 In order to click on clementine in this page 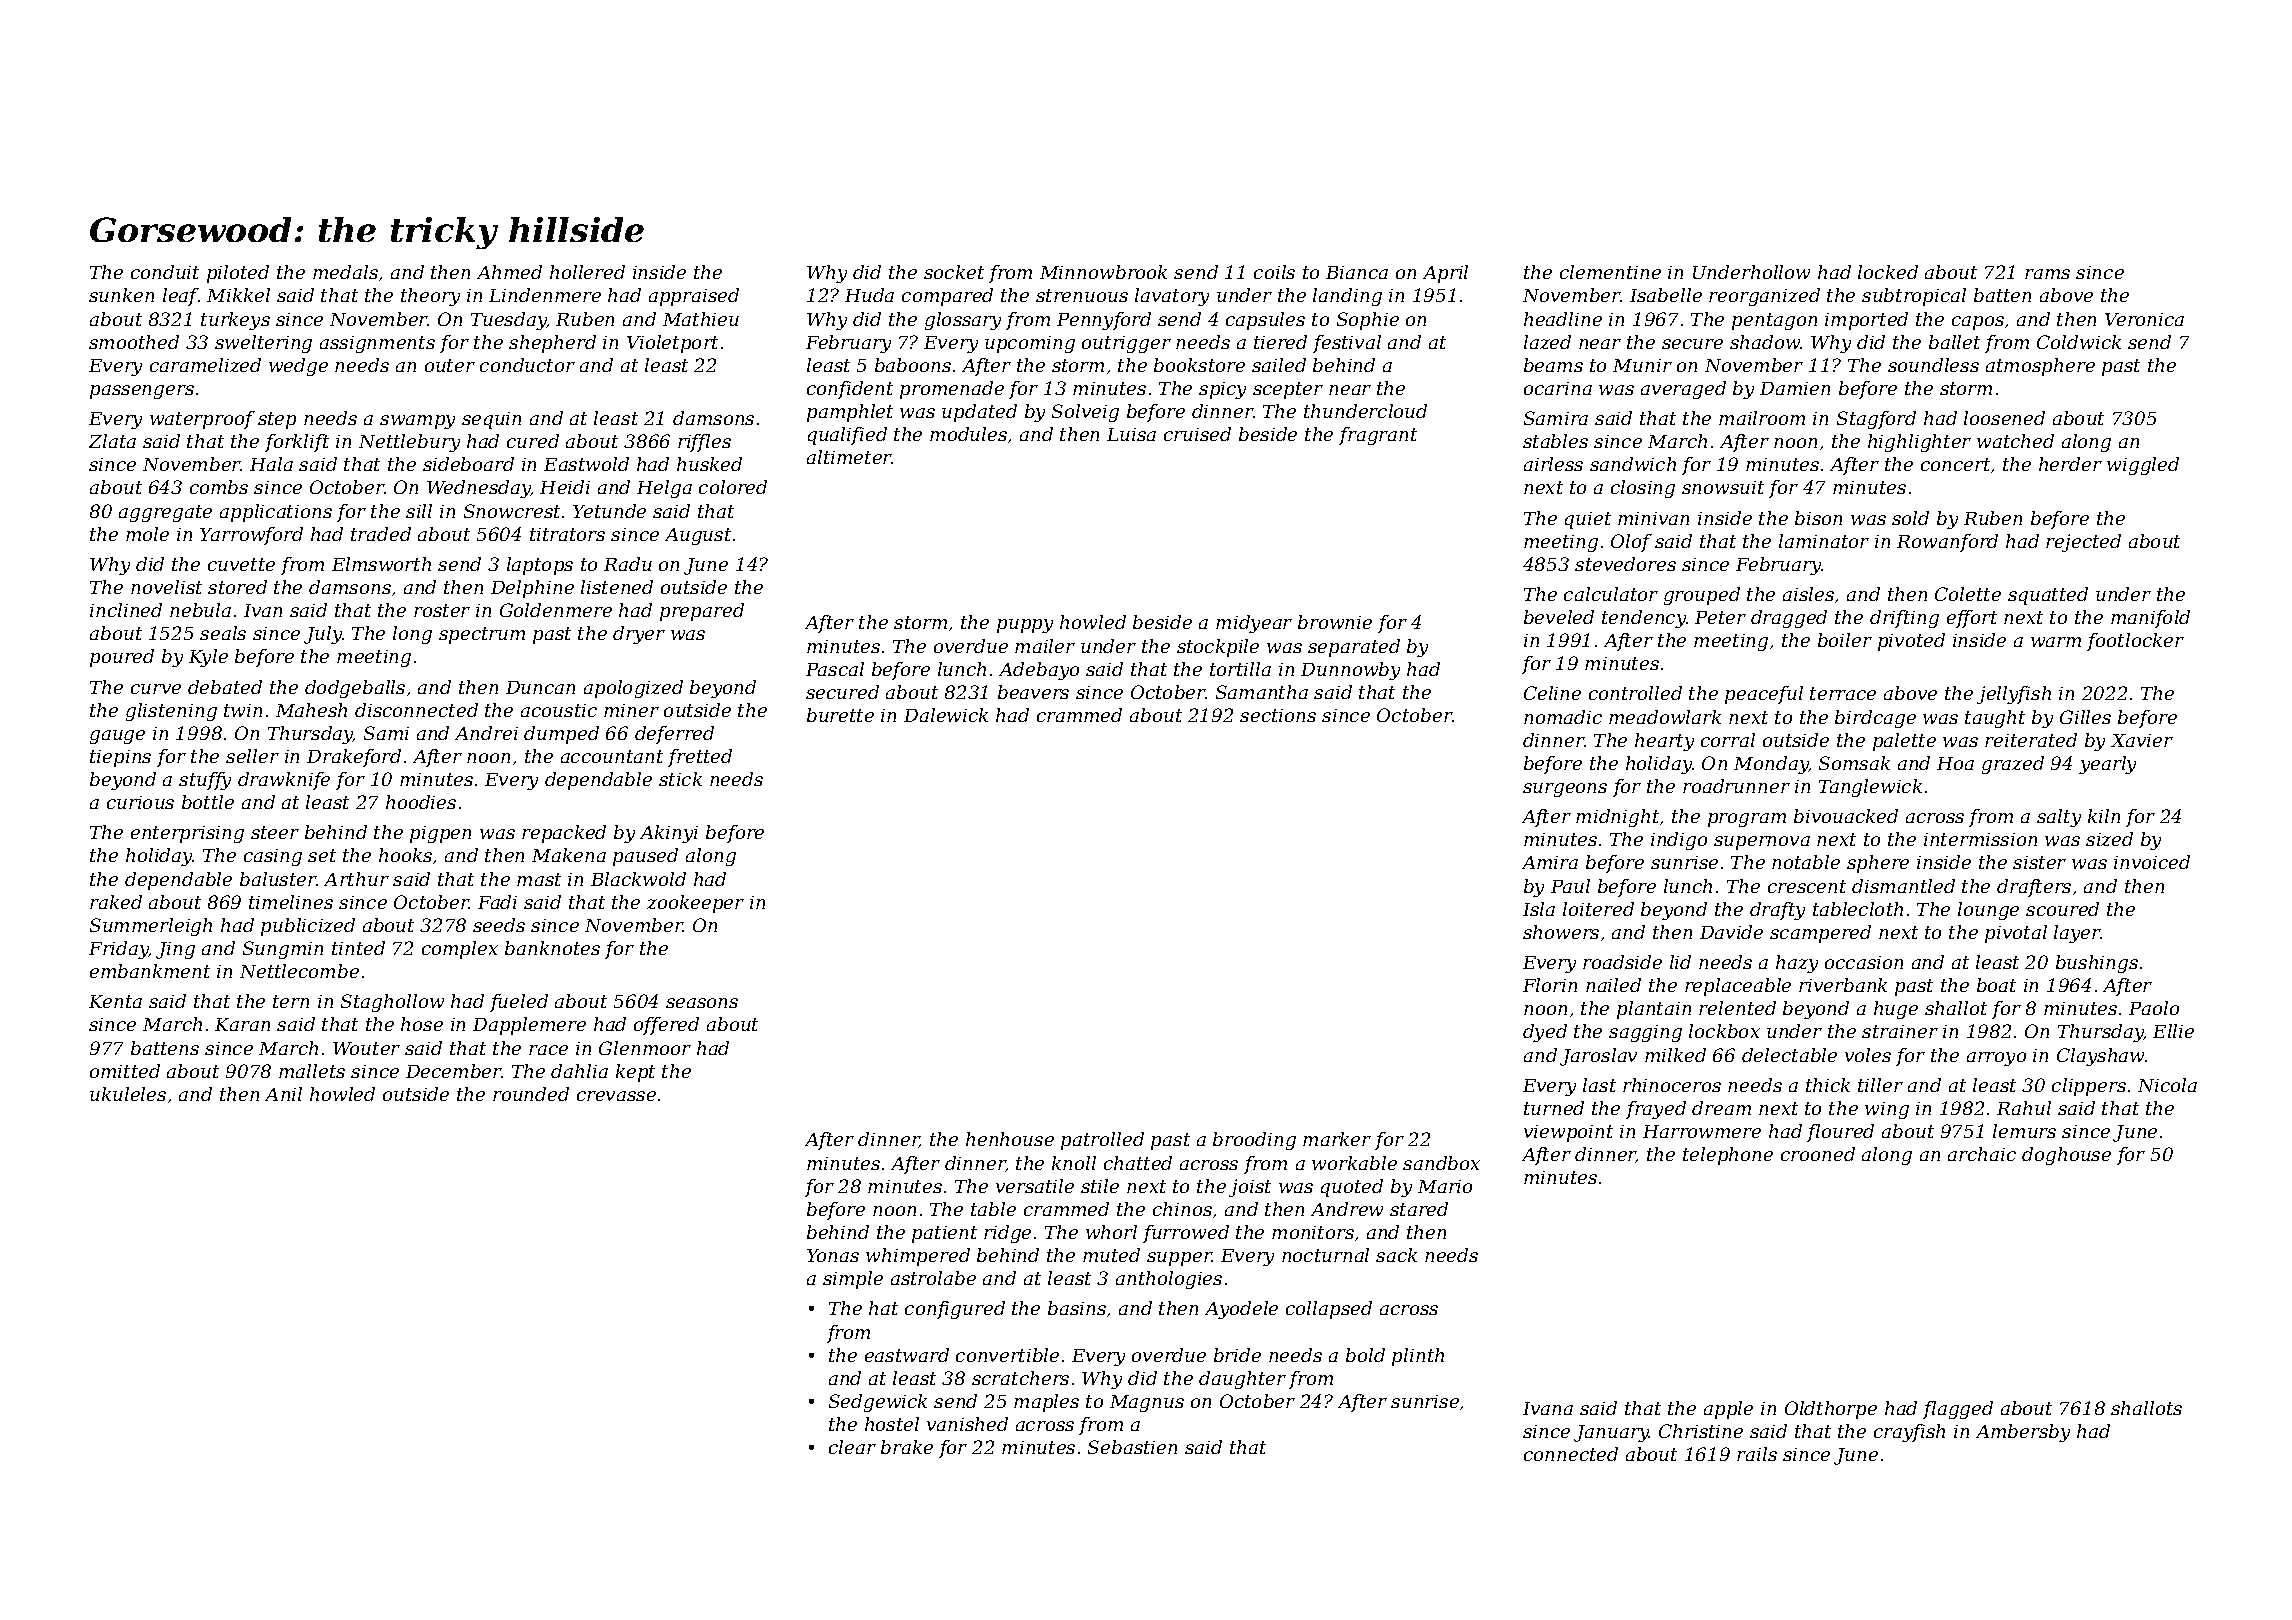, I will do `click(1610, 272)`.
